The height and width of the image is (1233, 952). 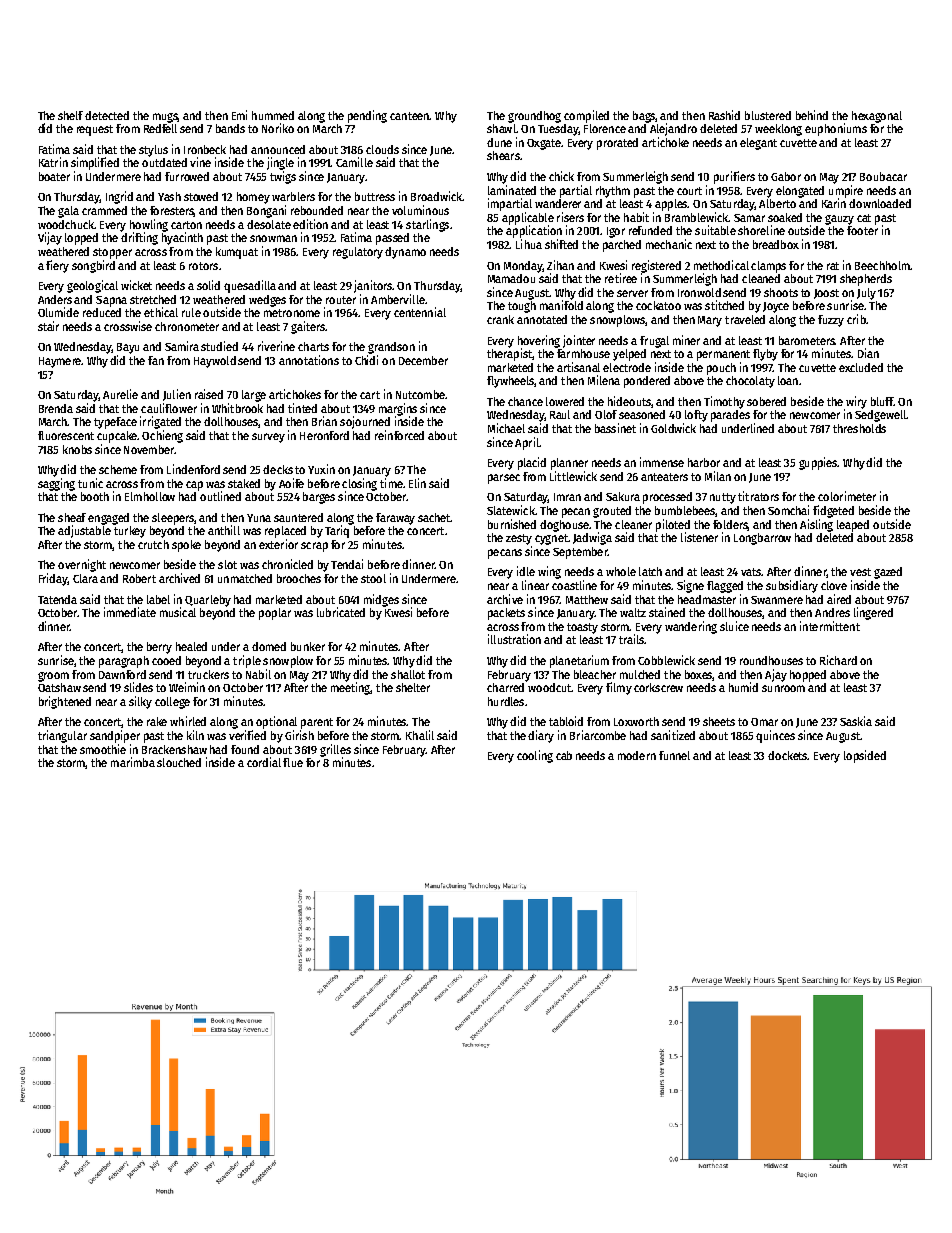 I want to click on Weimin, so click(x=187, y=687).
